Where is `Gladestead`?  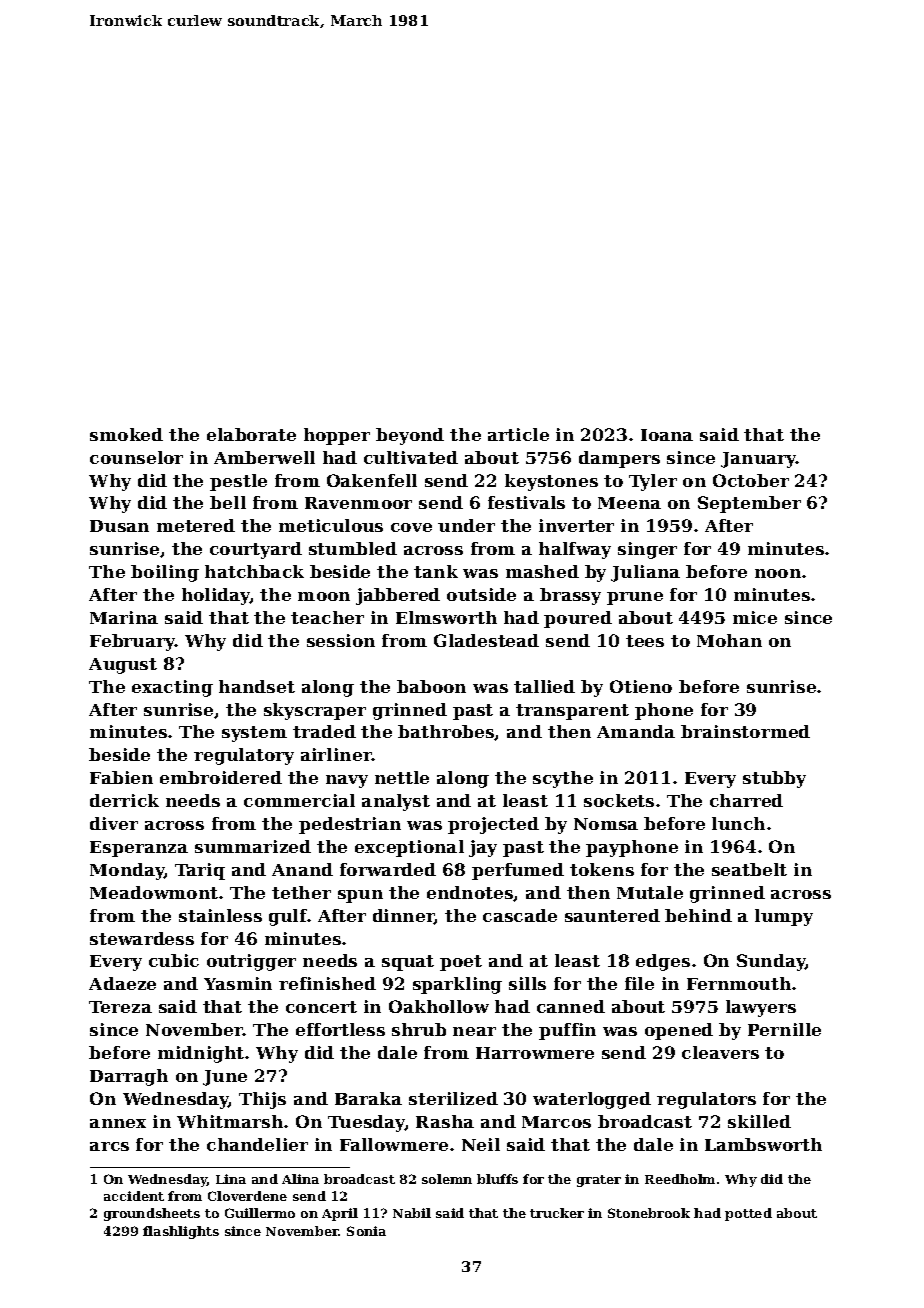
Gladestead is located at coordinates (486, 640).
